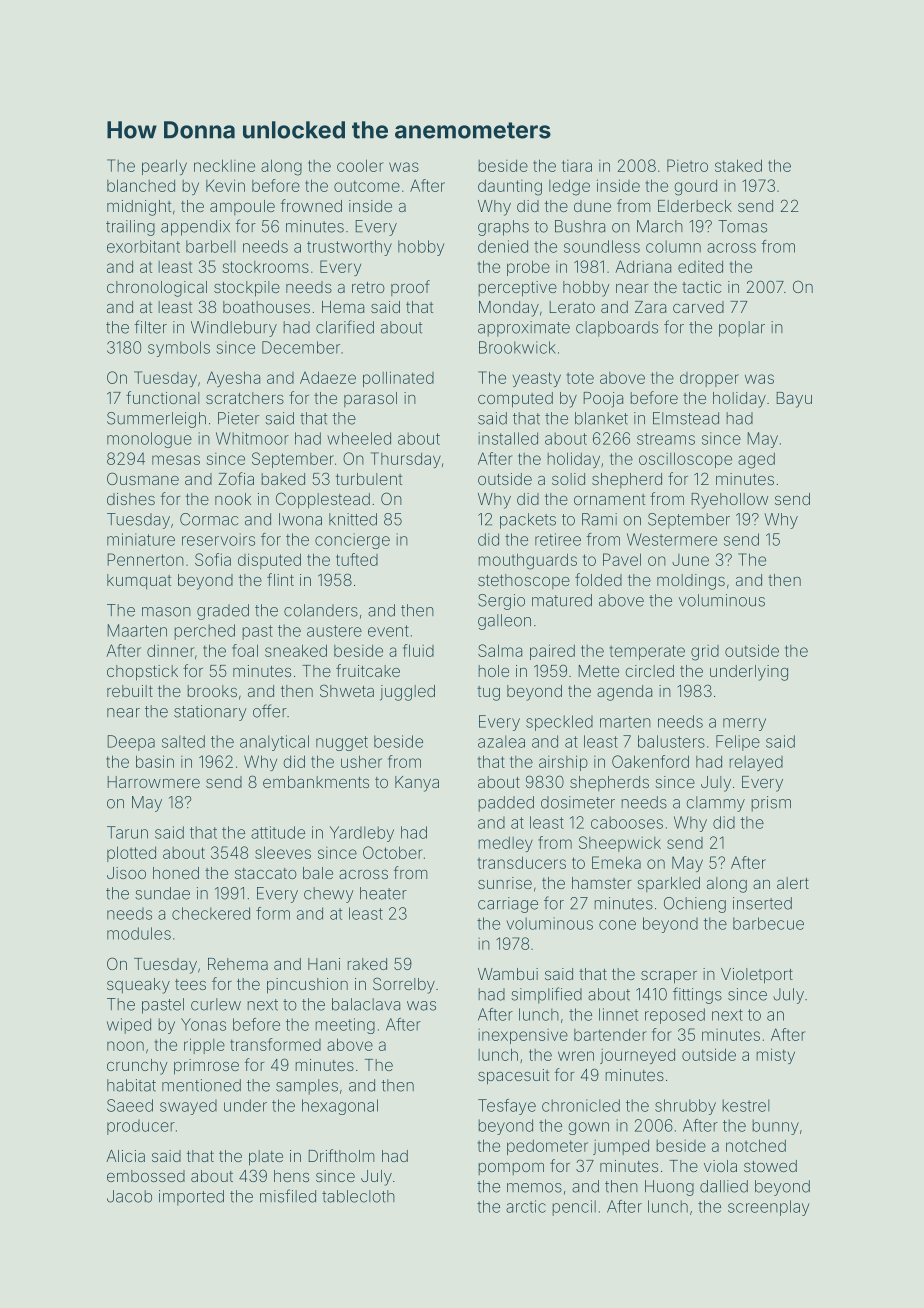 The image size is (924, 1308). What do you see at coordinates (577, 166) in the page?
I see `tiara` at bounding box center [577, 166].
